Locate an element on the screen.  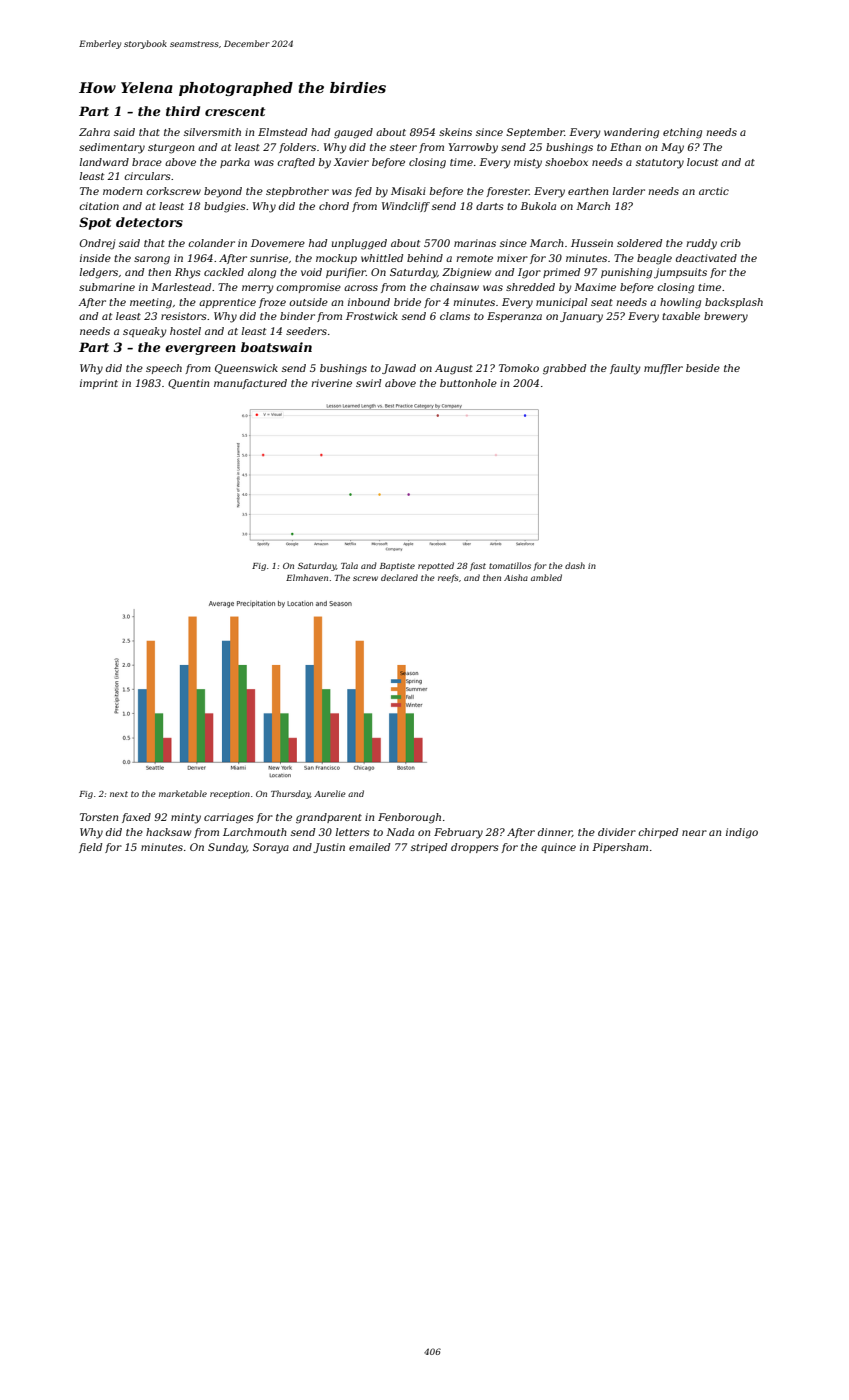
gauged is located at coordinates (353, 133).
